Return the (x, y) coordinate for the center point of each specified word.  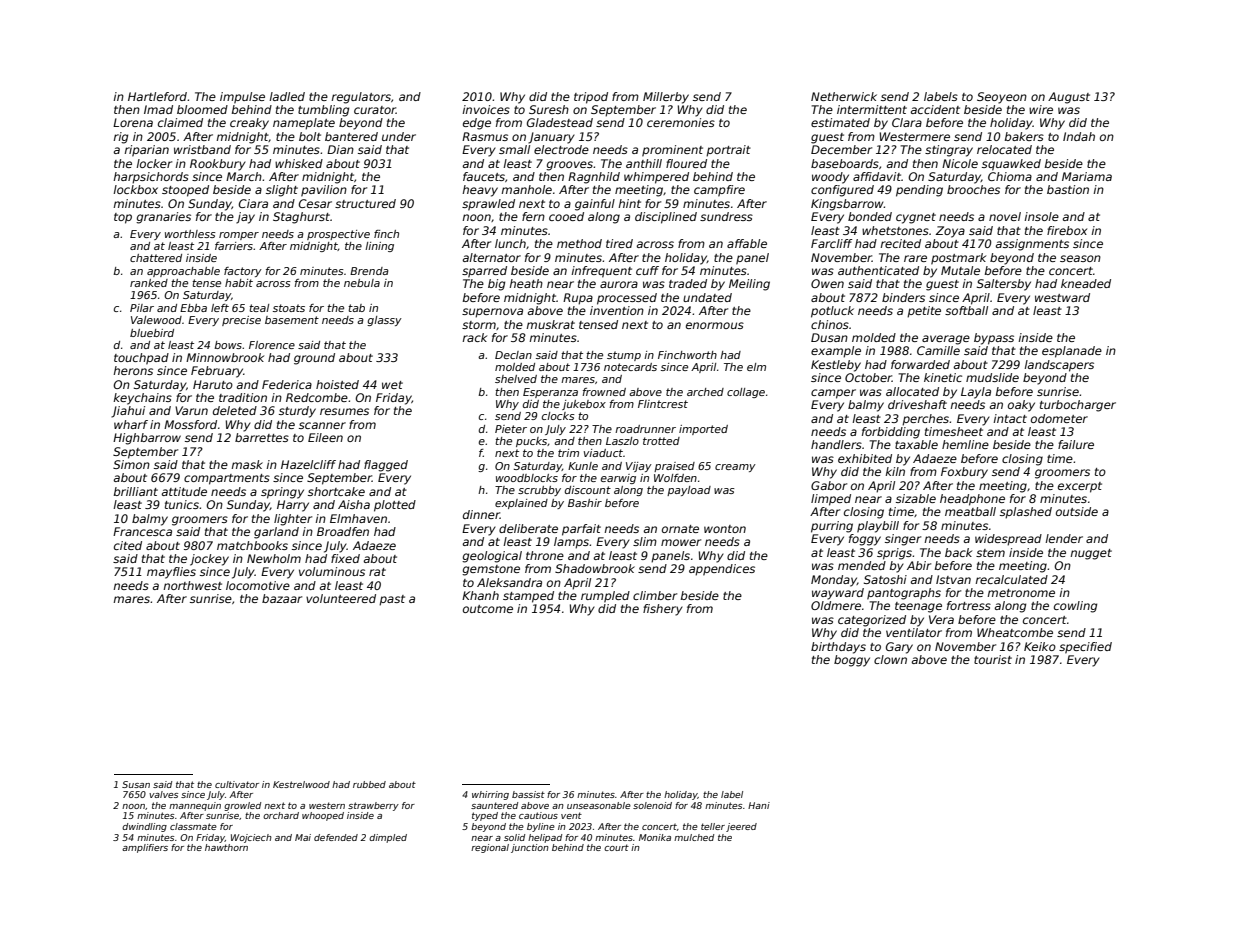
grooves (569, 166)
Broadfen (343, 531)
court (616, 847)
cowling (1075, 607)
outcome (488, 609)
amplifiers (145, 848)
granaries (163, 218)
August (1069, 98)
